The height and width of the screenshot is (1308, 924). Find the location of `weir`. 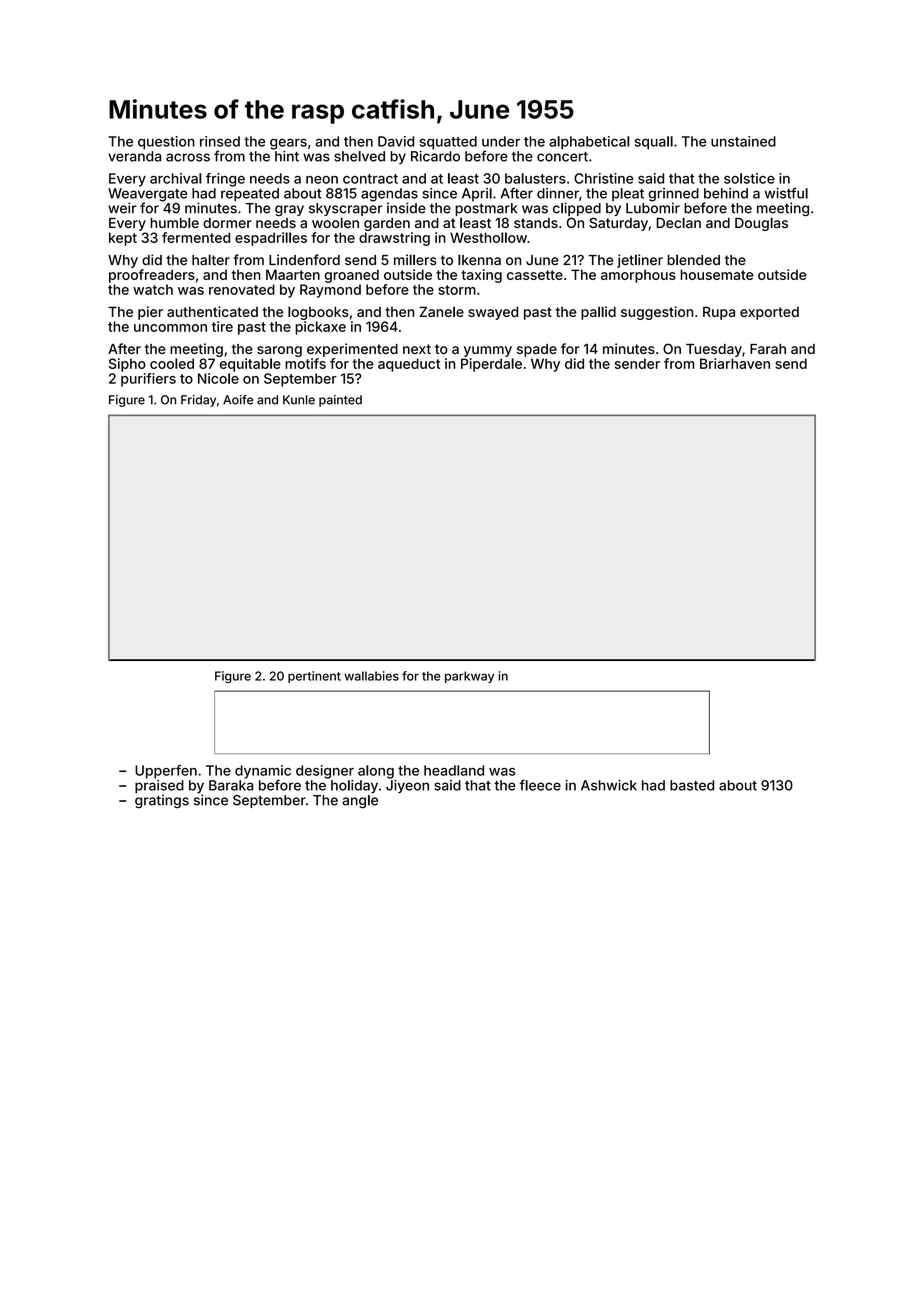

weir is located at coordinates (122, 208).
